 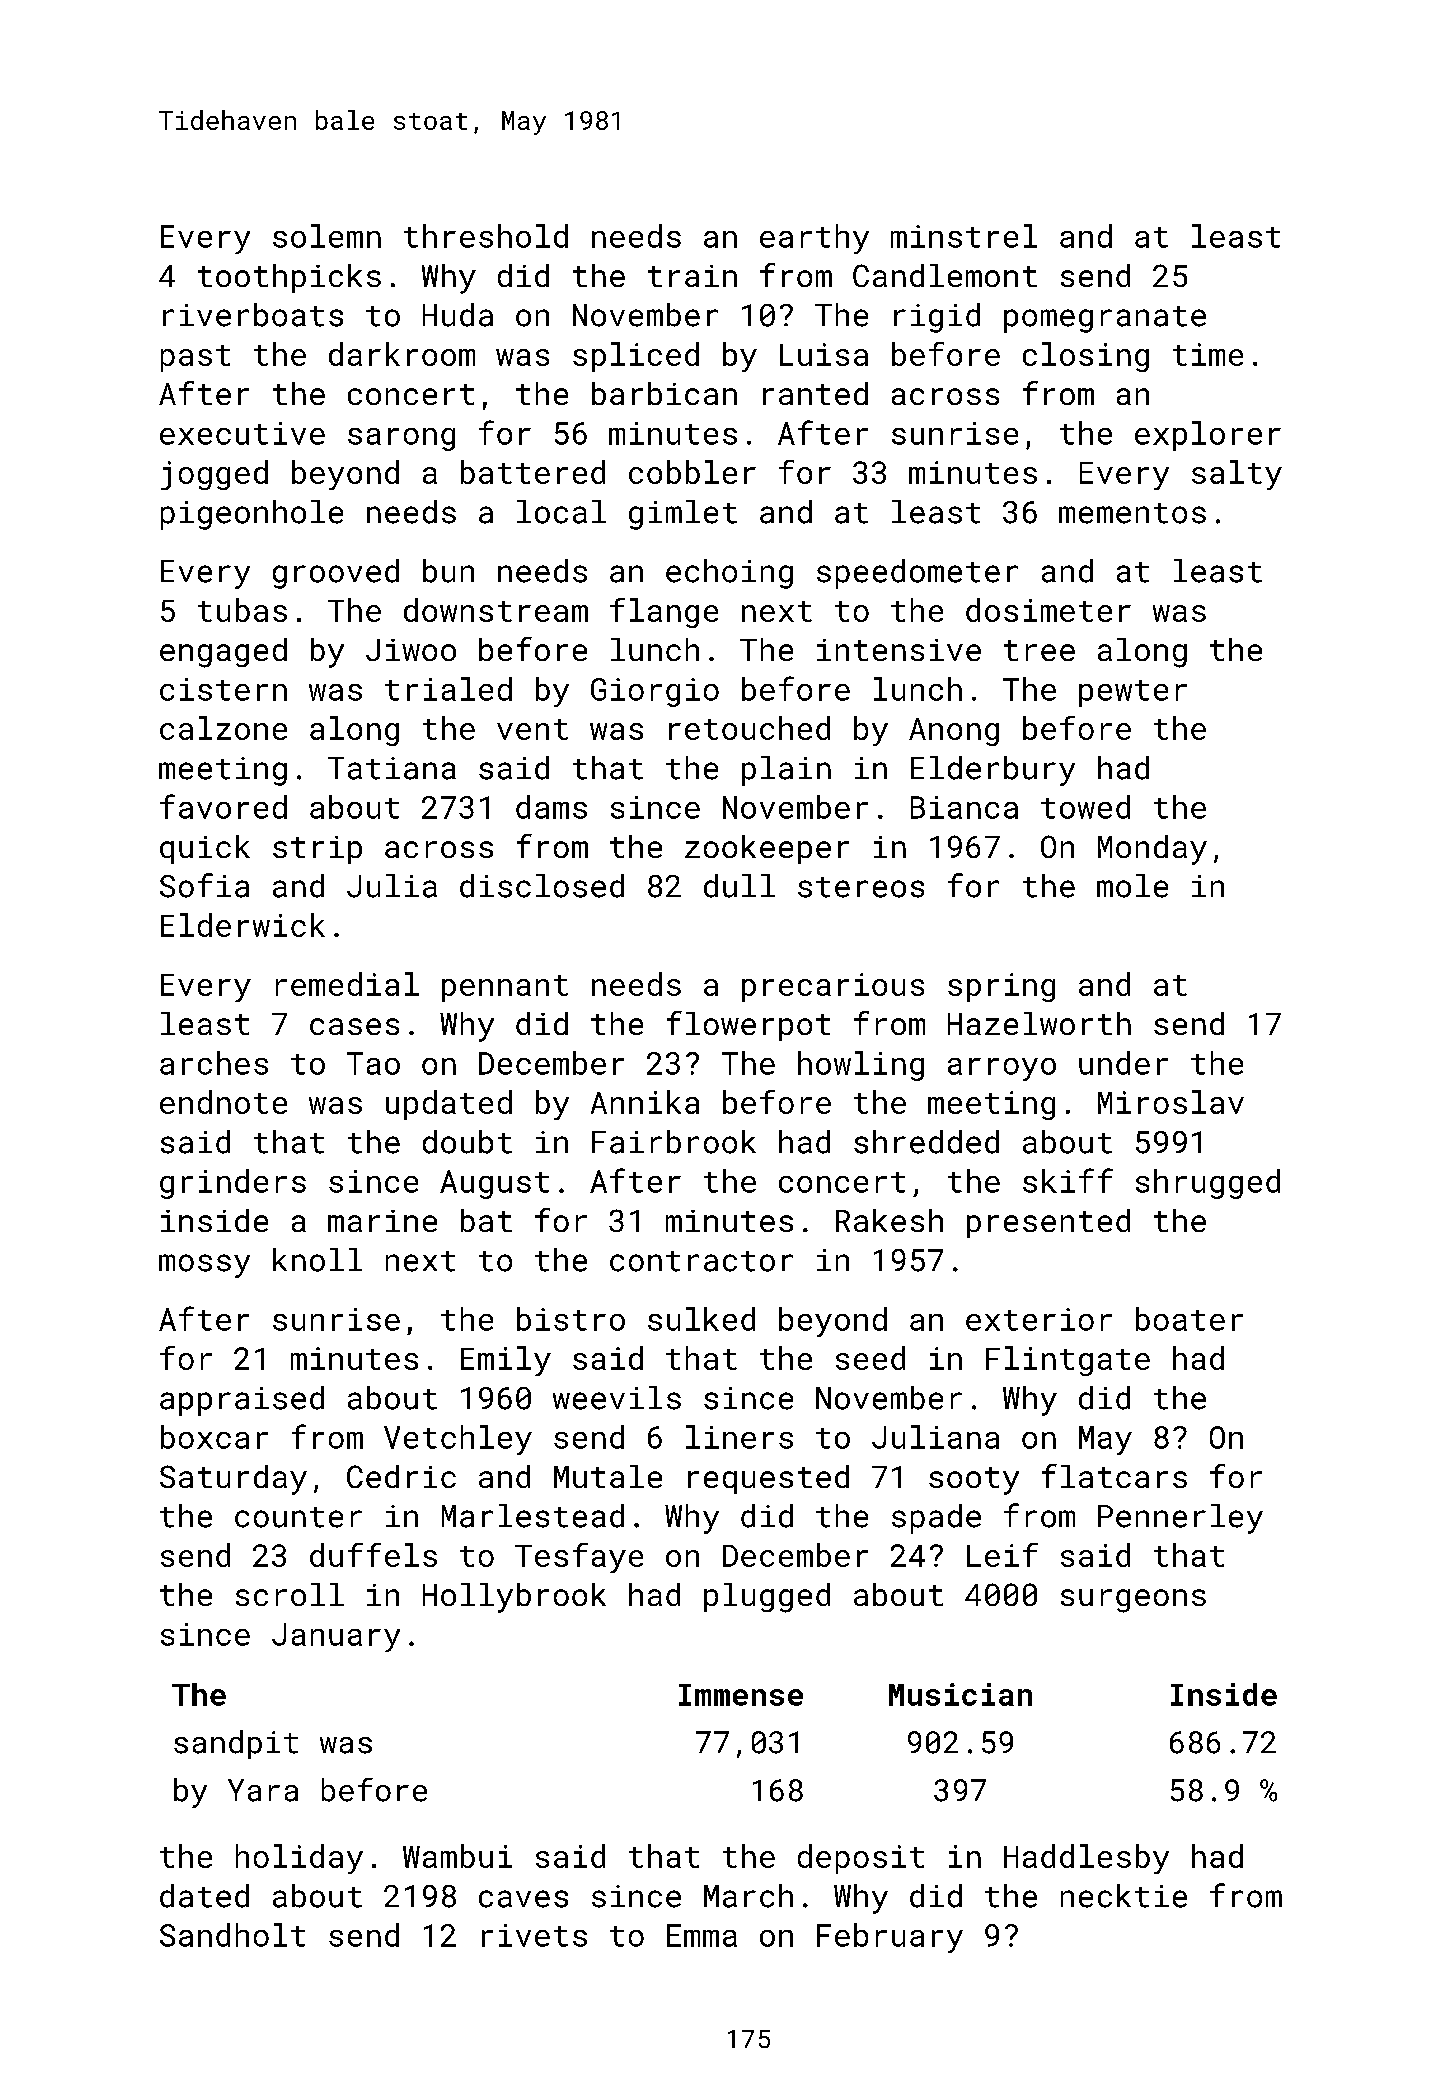 I want to click on salty, so click(x=1237, y=475).
